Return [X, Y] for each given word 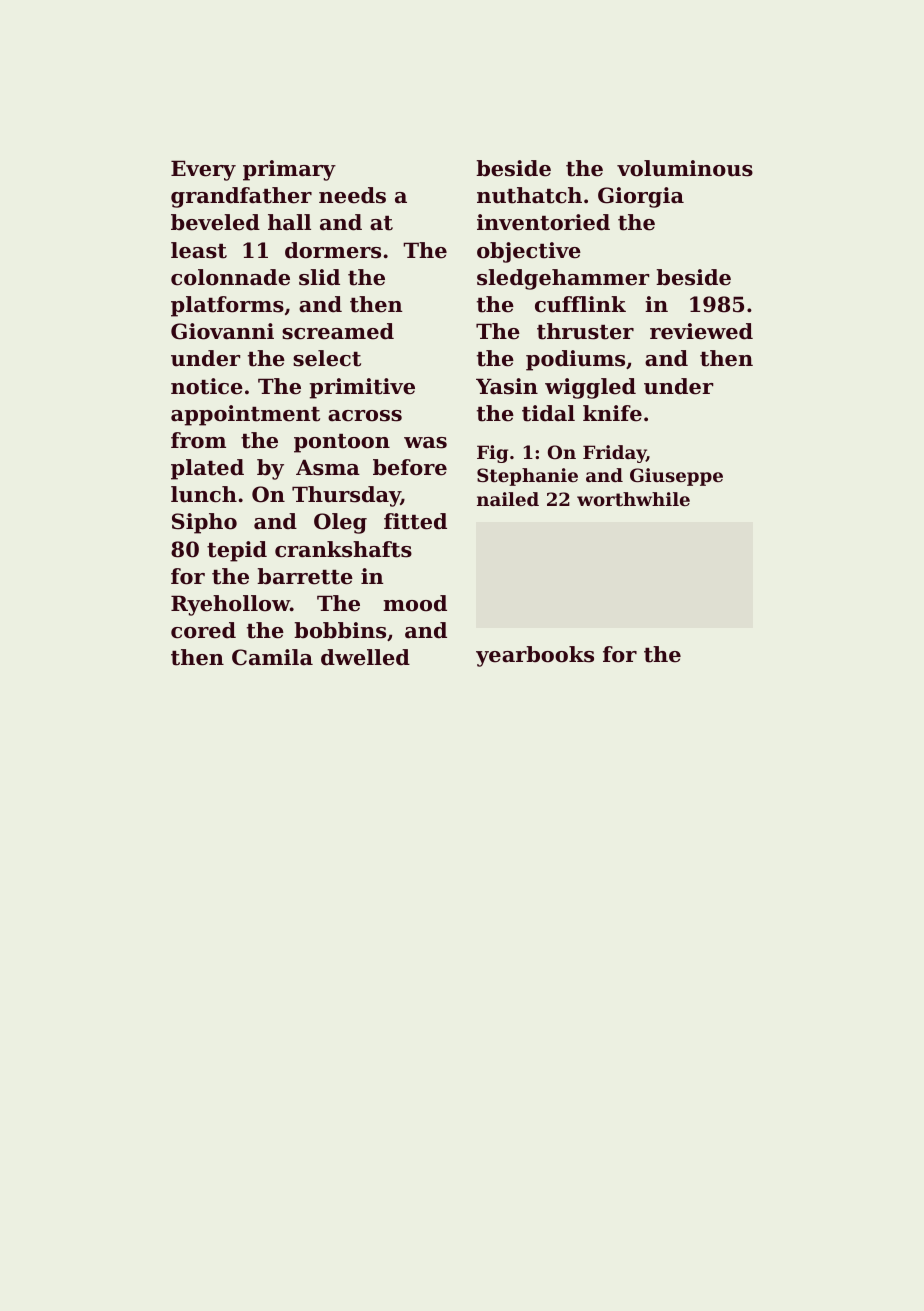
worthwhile [633, 499]
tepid [237, 551]
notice [207, 386]
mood [415, 603]
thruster [585, 331]
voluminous [685, 168]
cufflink [580, 304]
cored [203, 630]
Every [203, 170]
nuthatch [529, 195]
